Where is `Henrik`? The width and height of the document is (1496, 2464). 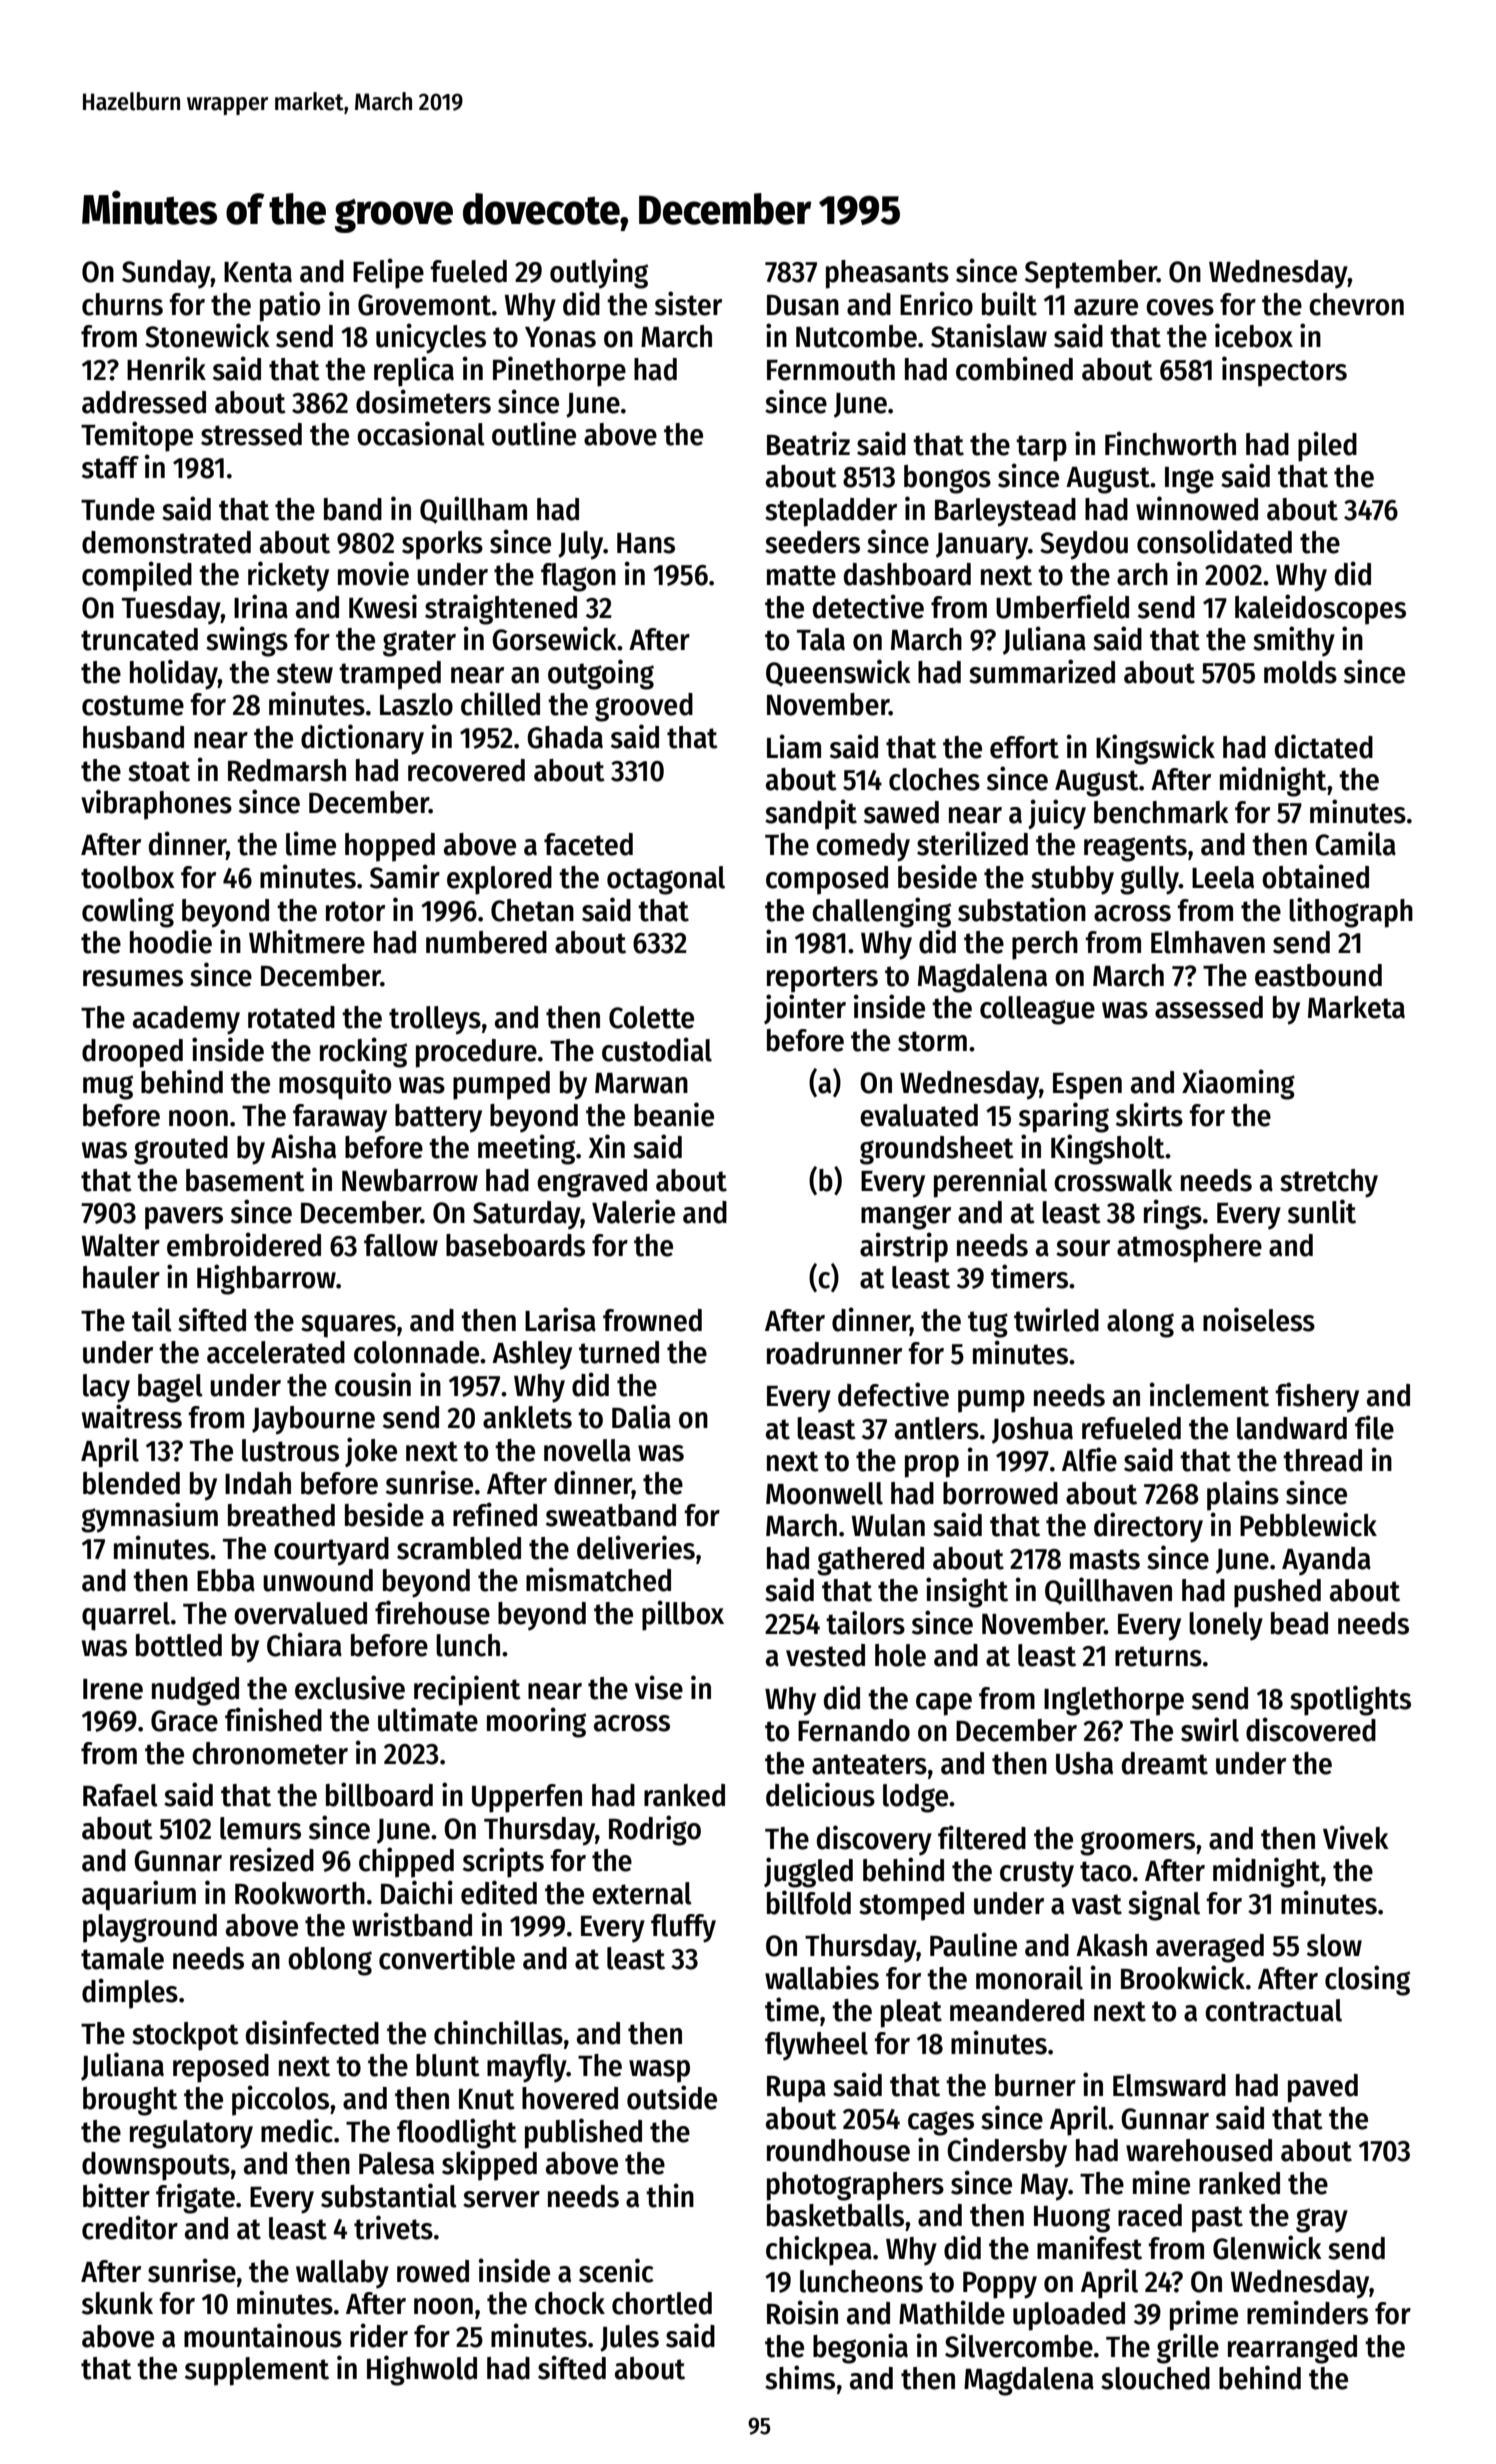
Henrik is located at coordinates (166, 368).
